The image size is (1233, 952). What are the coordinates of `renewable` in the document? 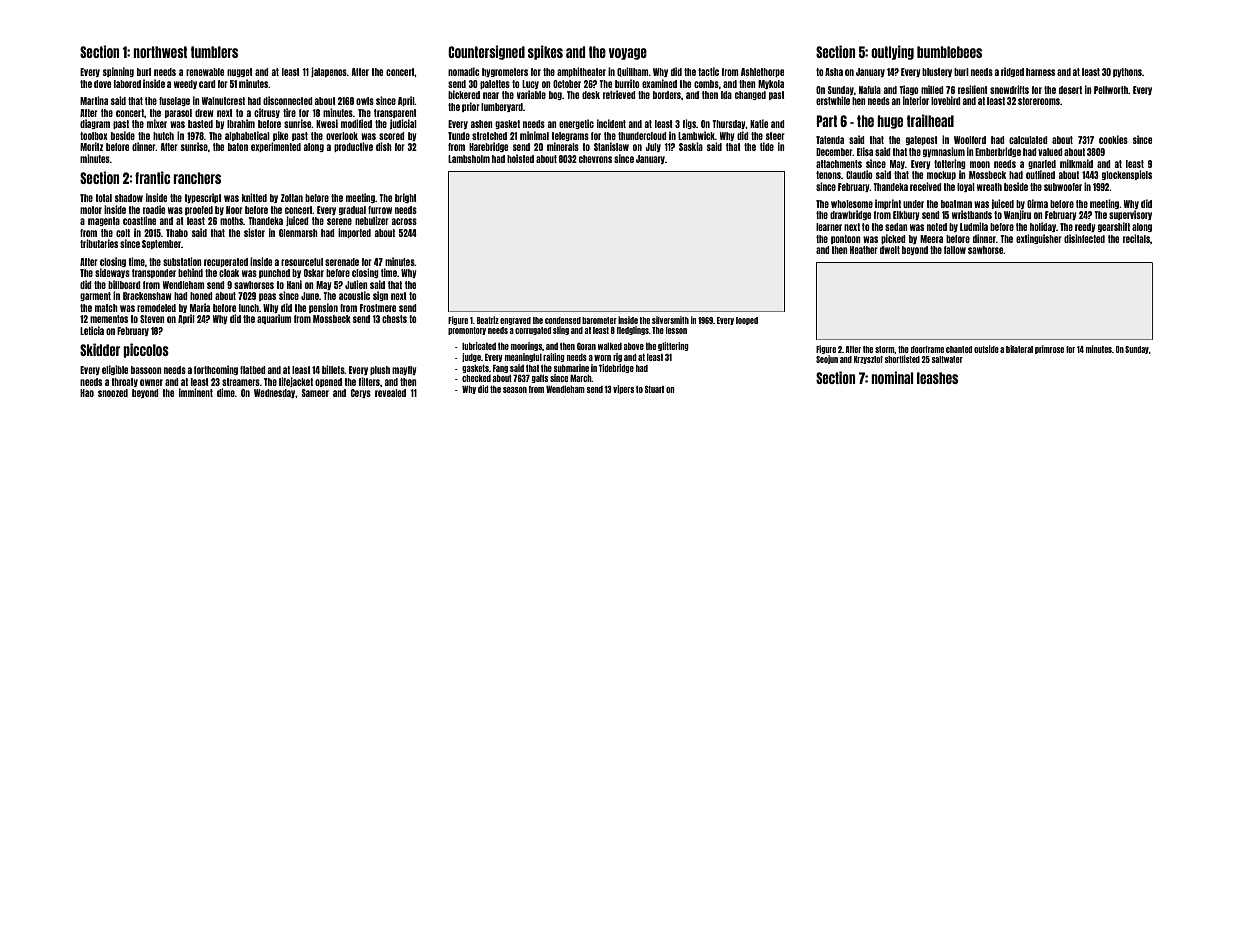 It's located at (205, 72).
